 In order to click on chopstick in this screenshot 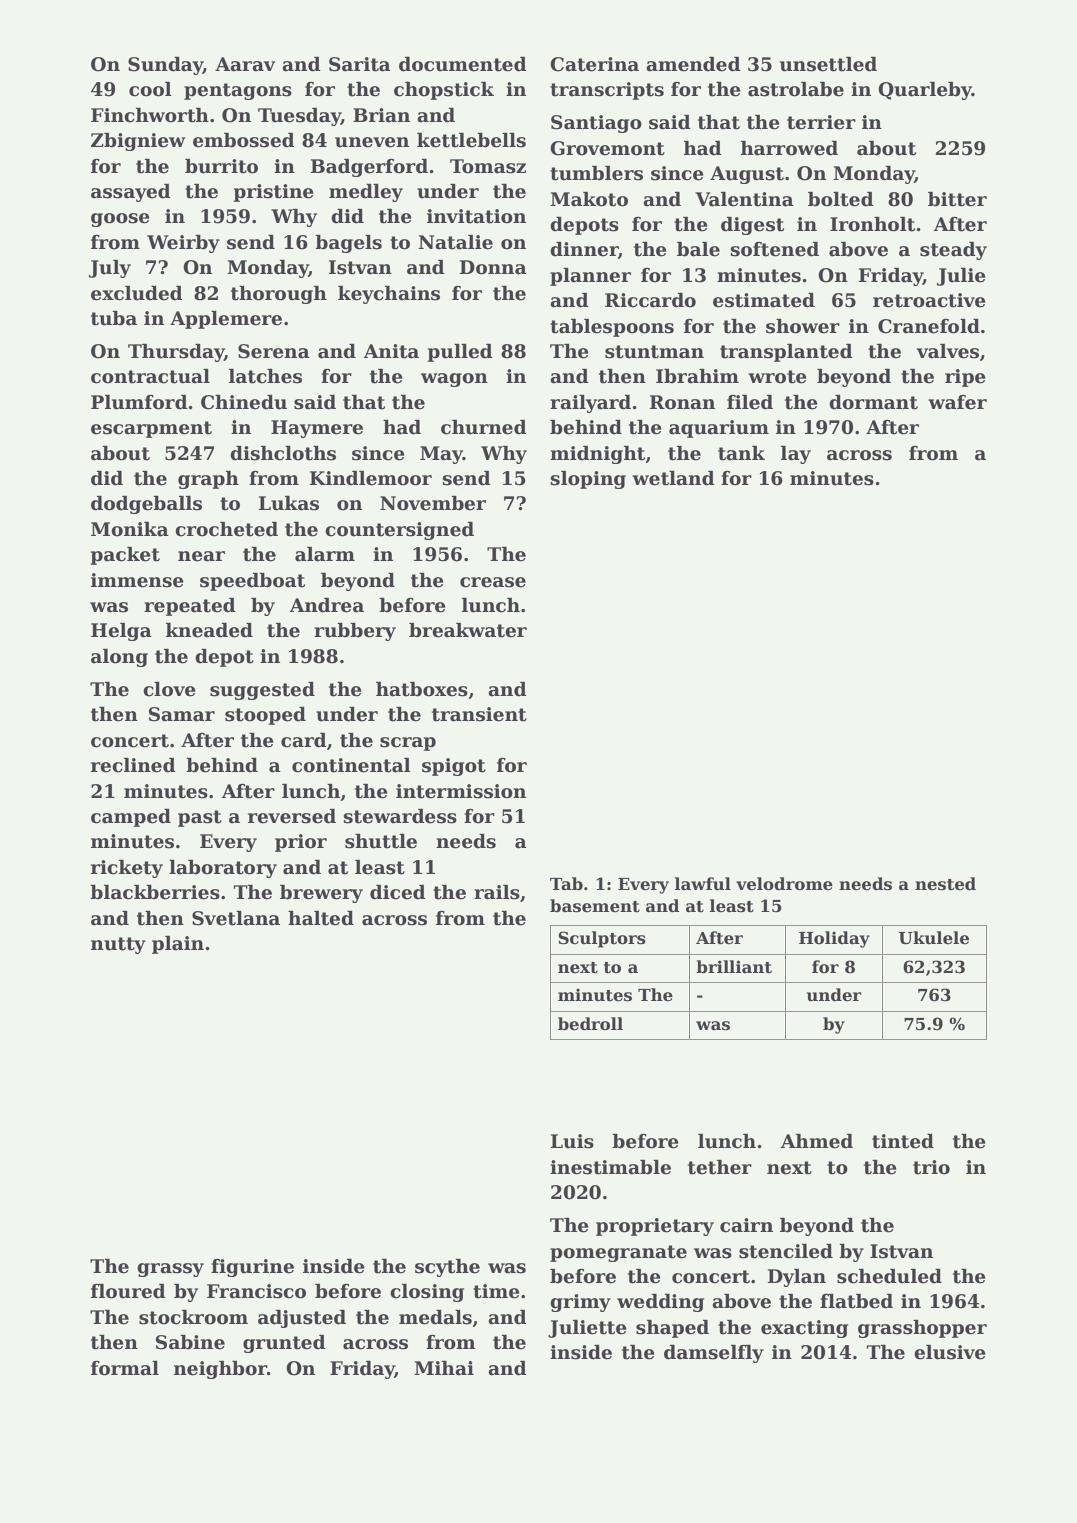, I will do `click(444, 91)`.
